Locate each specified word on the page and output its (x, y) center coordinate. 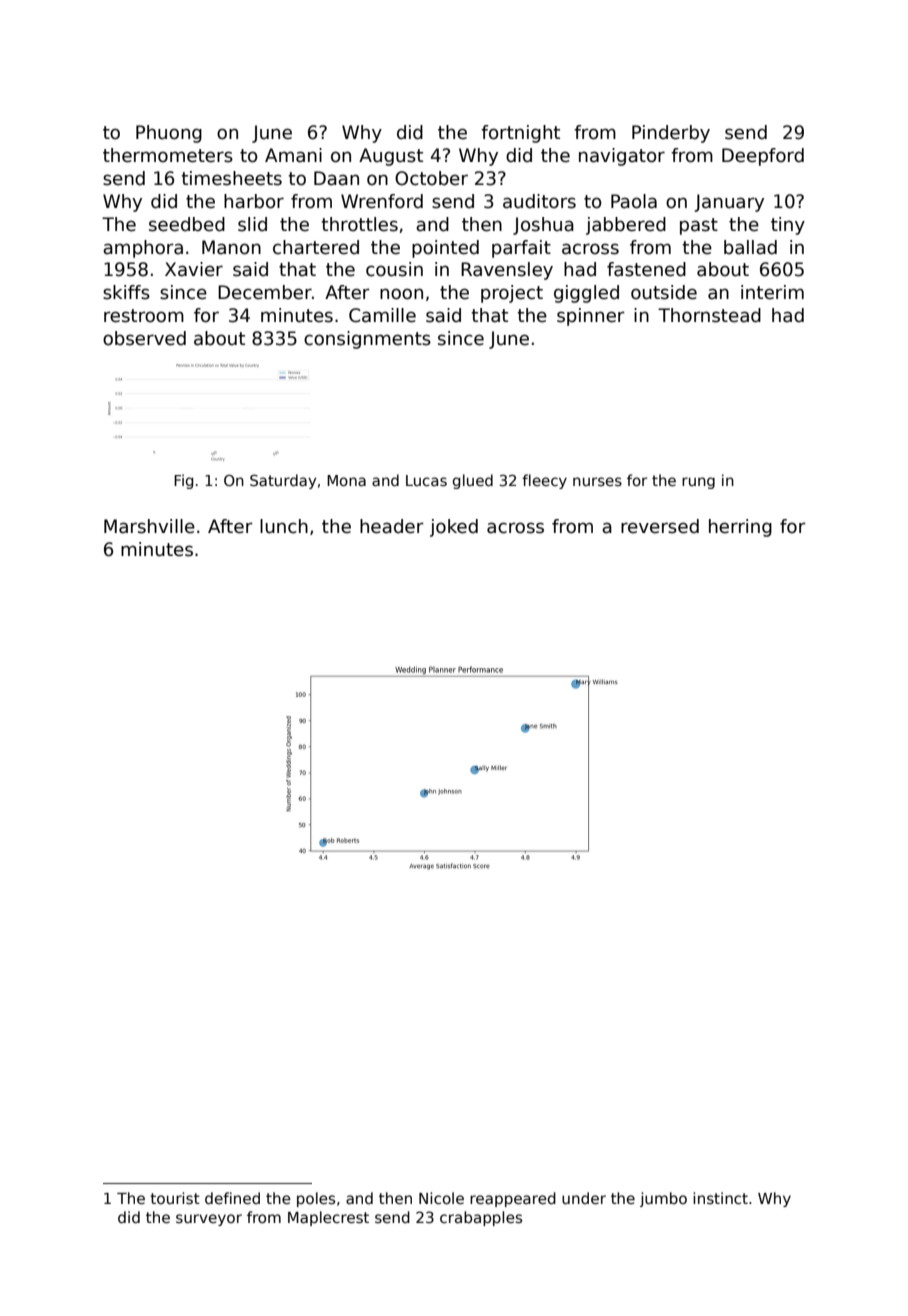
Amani (293, 155)
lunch (284, 526)
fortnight (520, 134)
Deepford (763, 157)
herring (740, 528)
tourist (175, 1198)
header (392, 526)
